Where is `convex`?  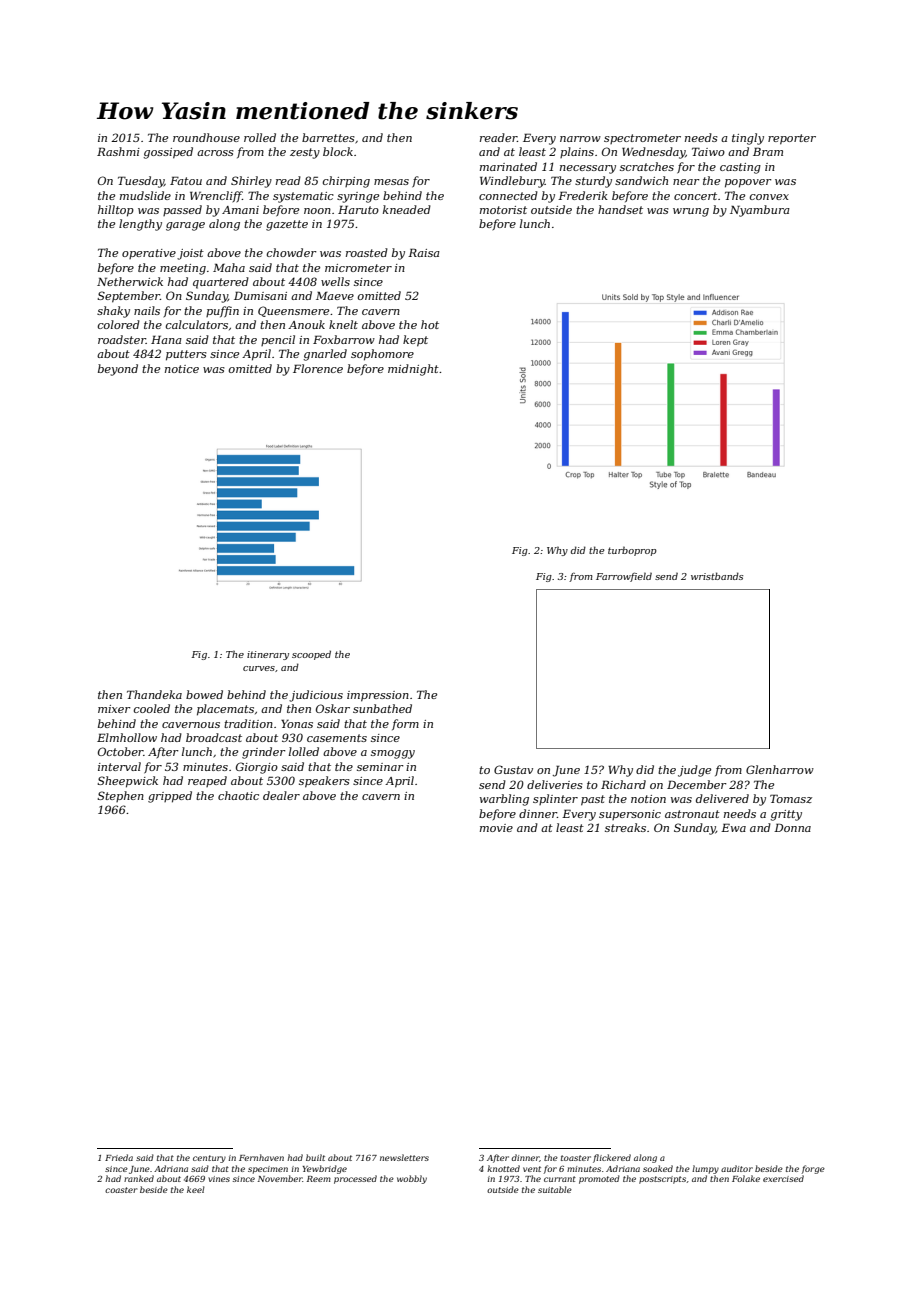 convex is located at coordinates (769, 197).
